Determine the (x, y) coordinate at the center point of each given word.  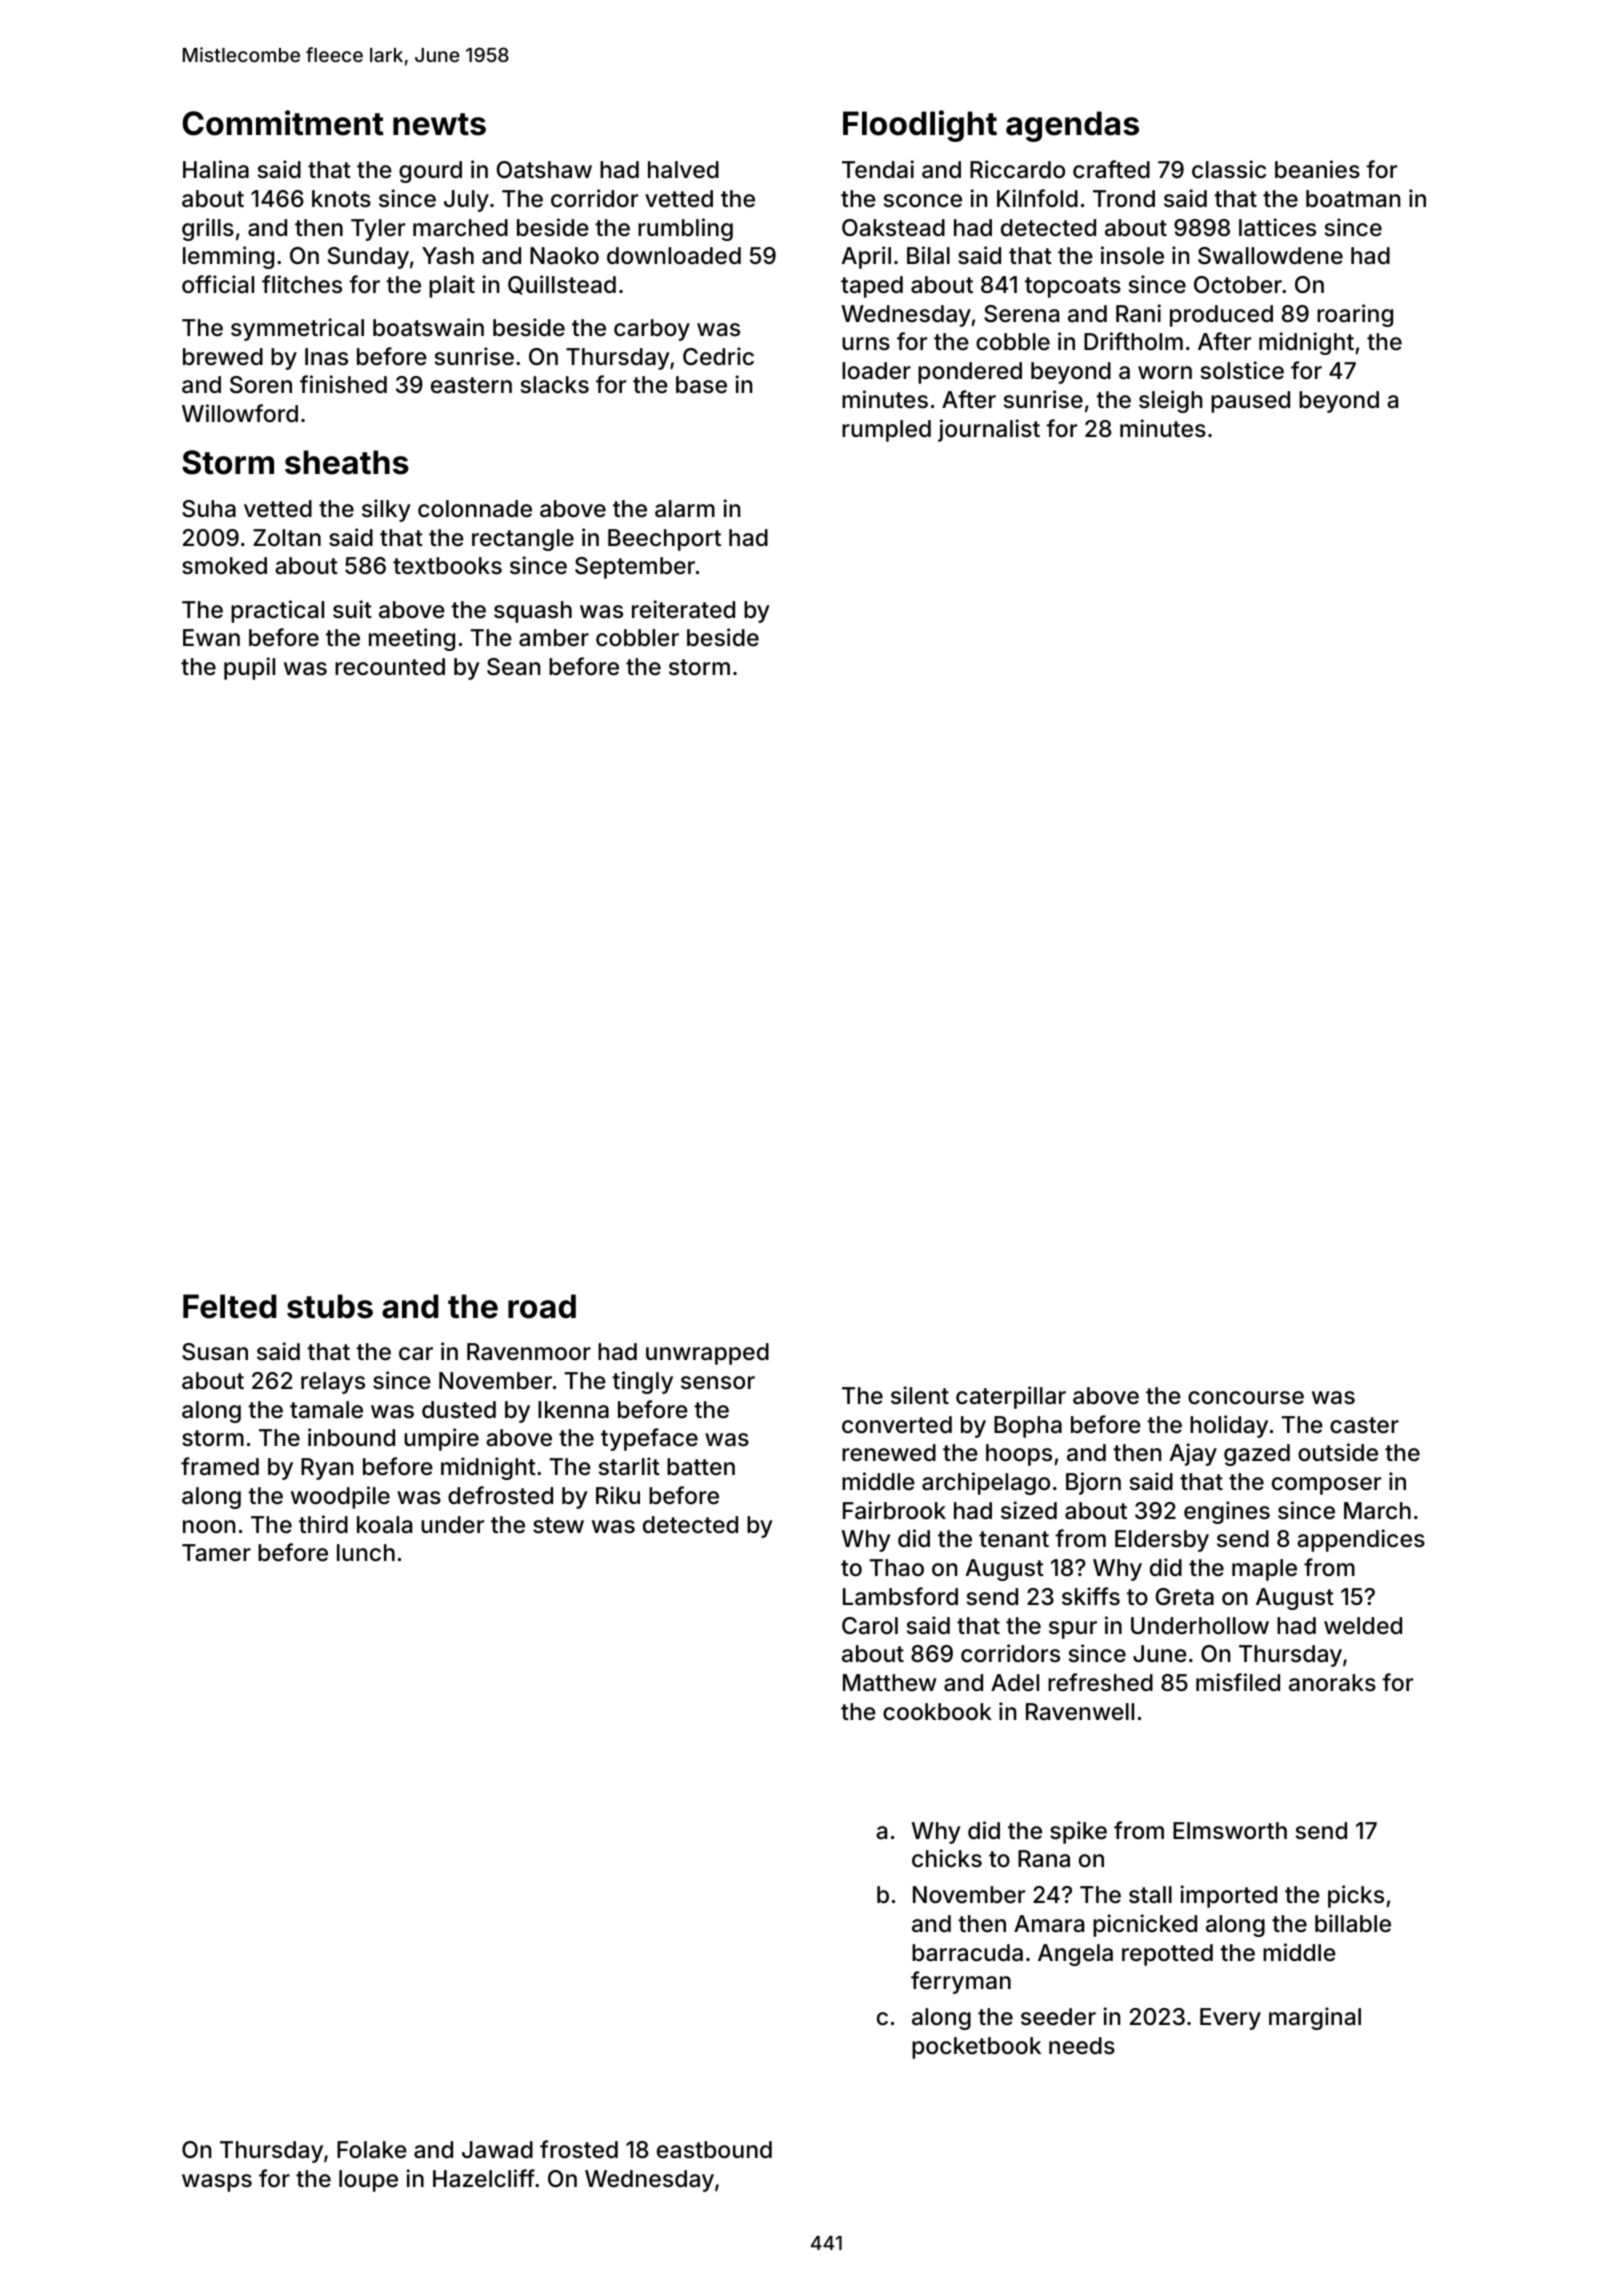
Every (1230, 2019)
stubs (330, 1306)
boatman (1353, 199)
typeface (649, 1439)
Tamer (216, 1553)
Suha (209, 509)
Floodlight (920, 126)
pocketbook (976, 2048)
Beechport (664, 540)
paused (1250, 402)
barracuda (967, 1953)
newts (439, 124)
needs (1082, 2046)
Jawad (497, 2150)
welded (1363, 1626)
